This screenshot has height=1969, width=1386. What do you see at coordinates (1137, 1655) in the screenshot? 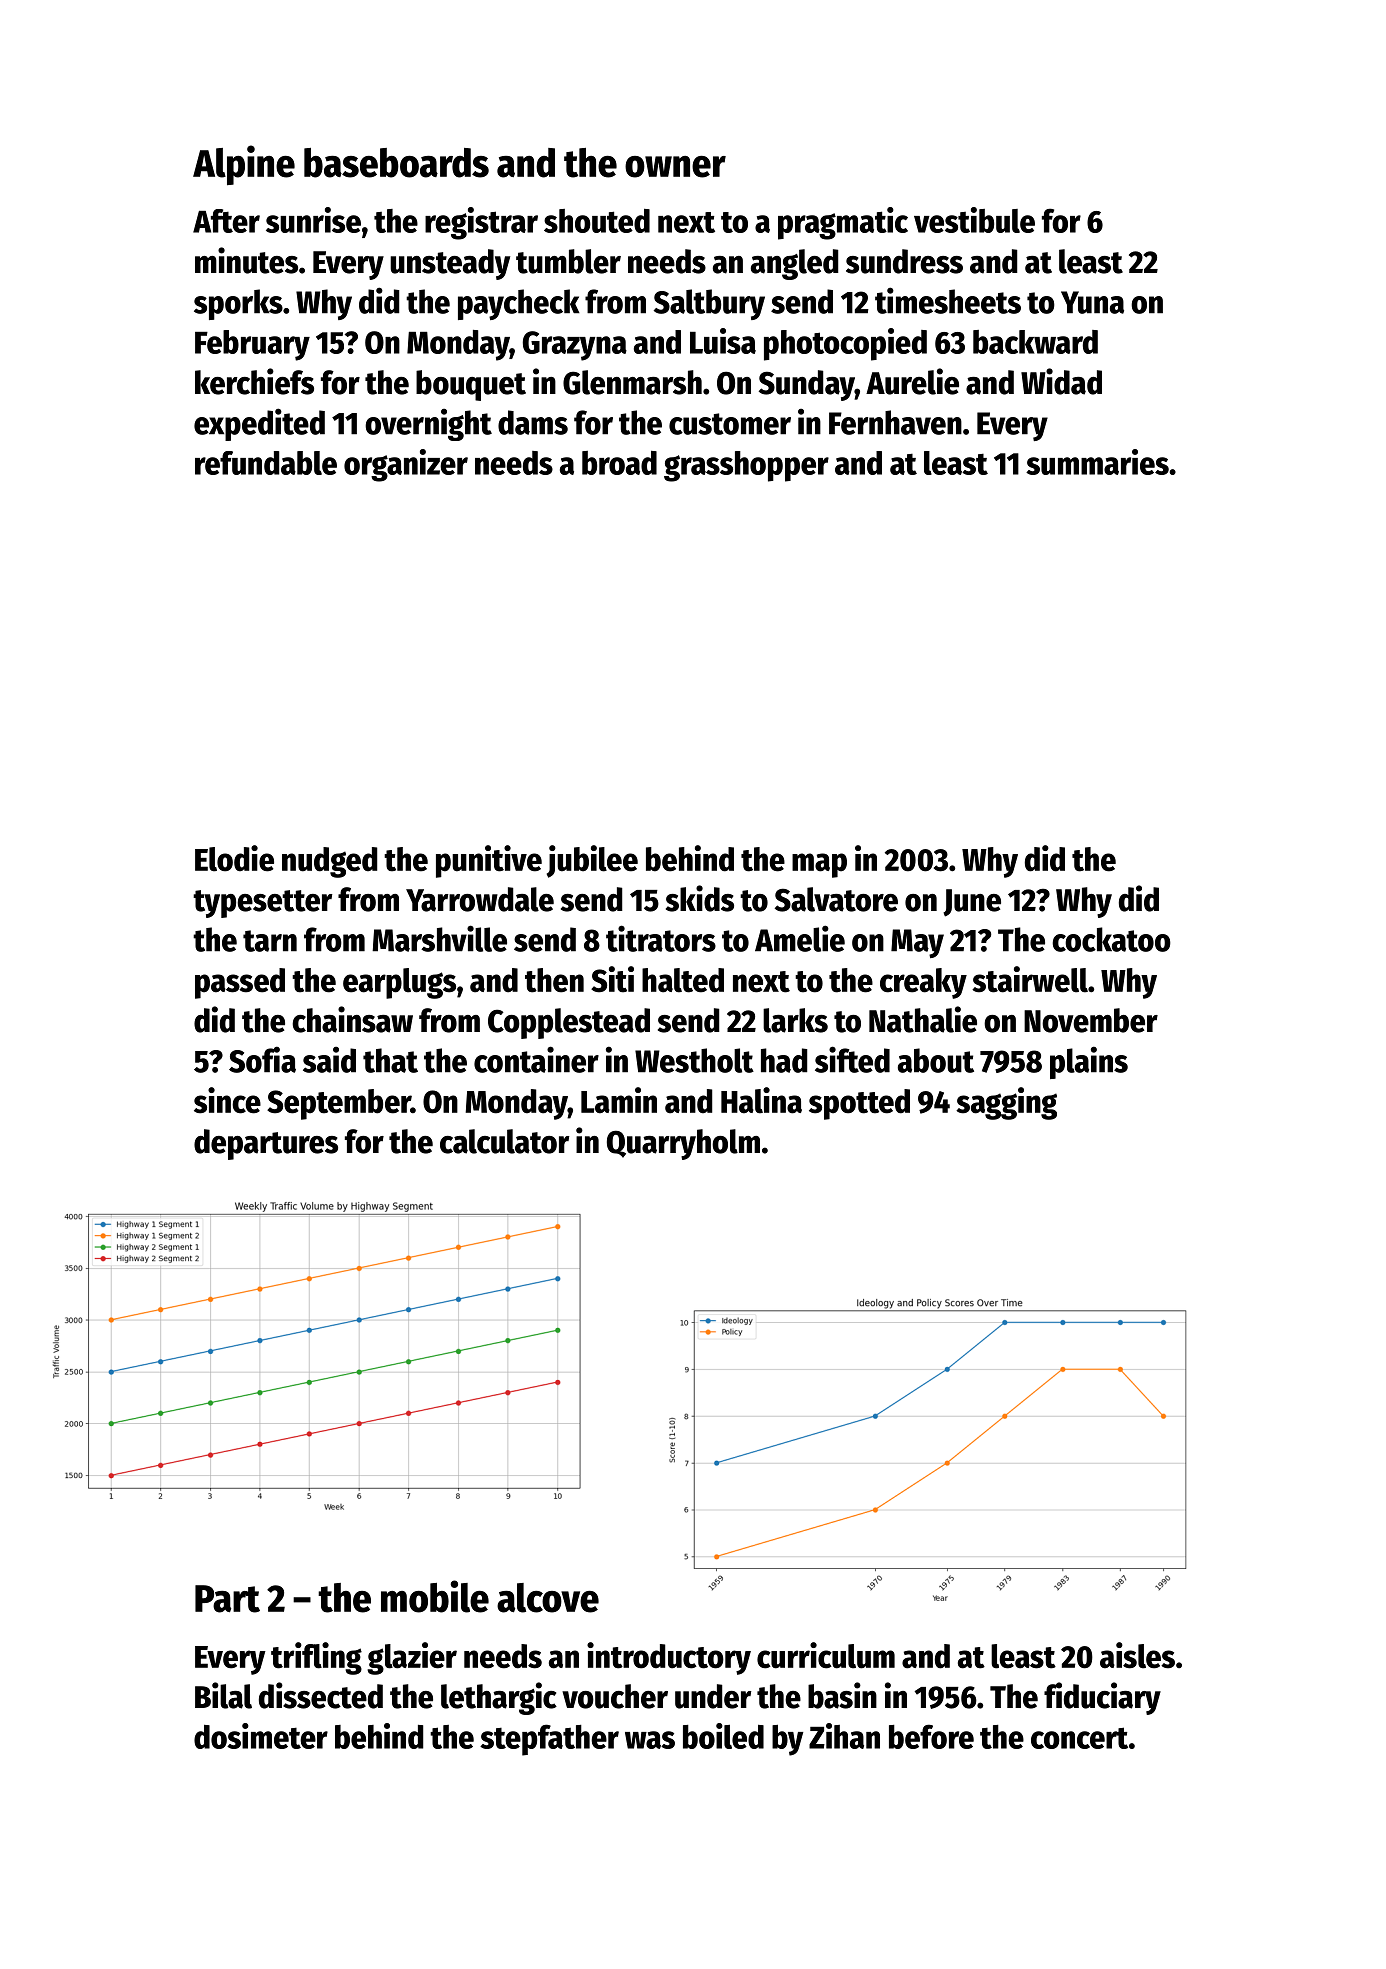
I see `aisles` at bounding box center [1137, 1655].
